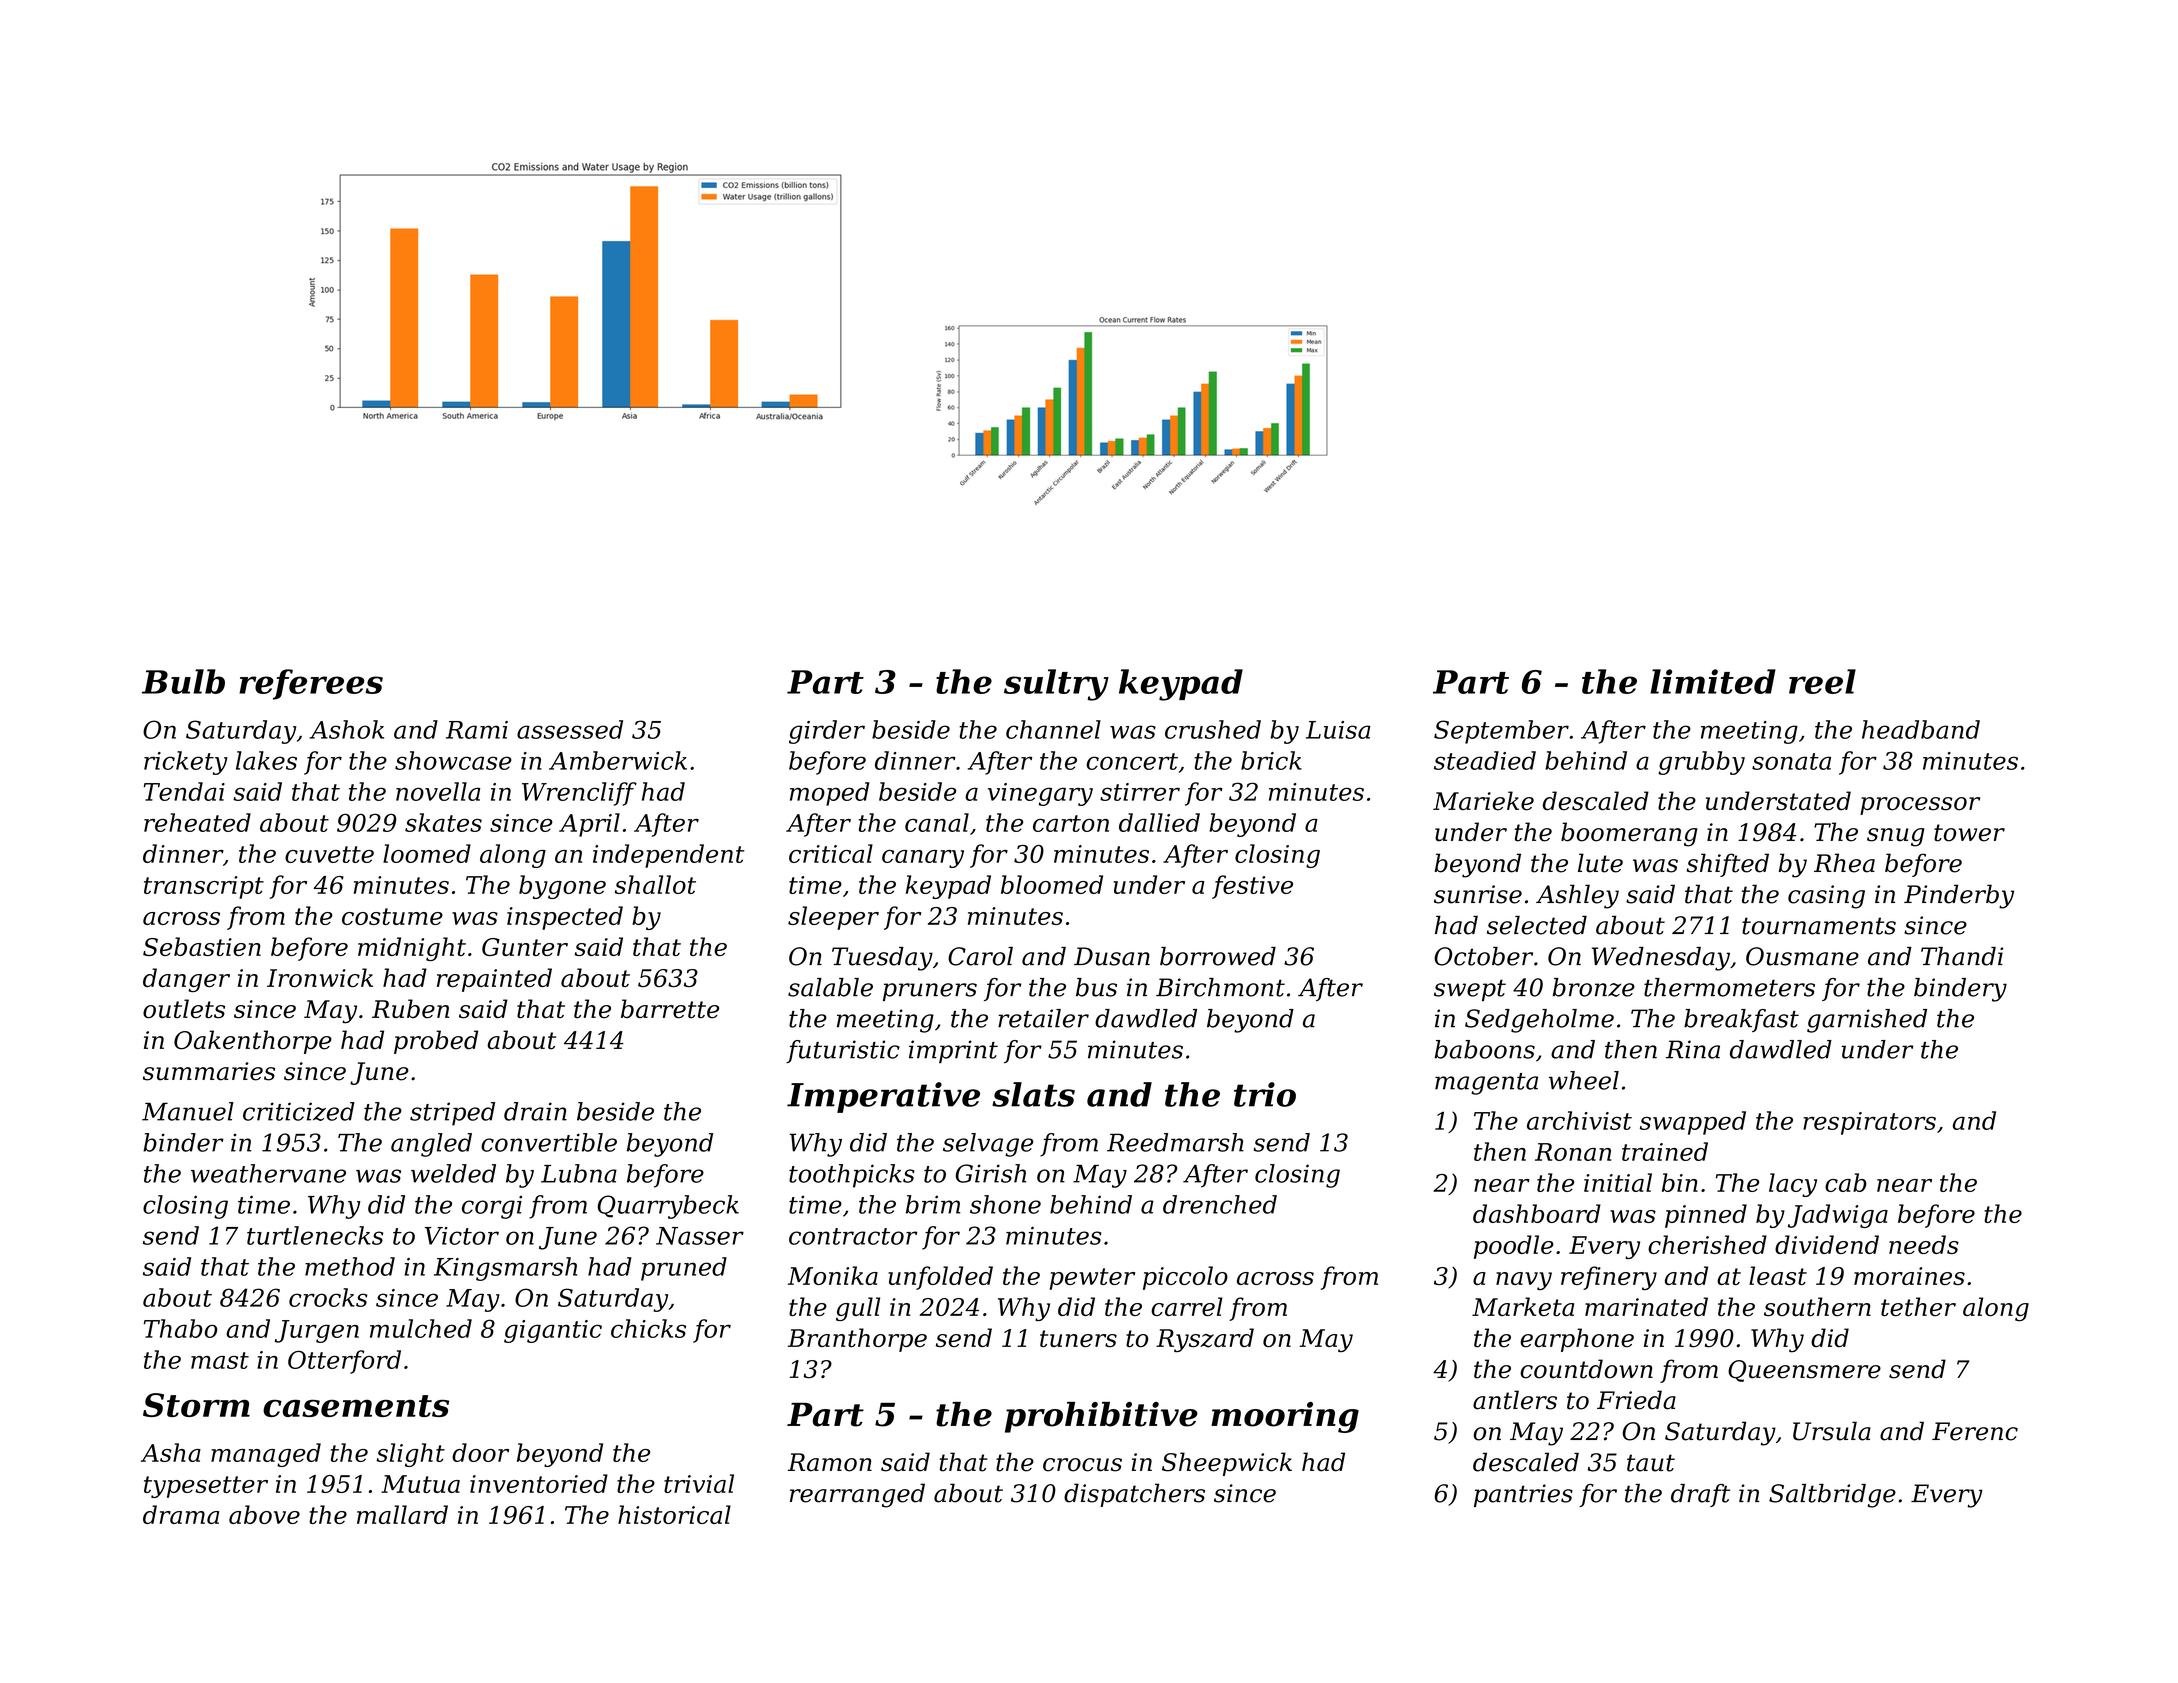  Describe the element at coordinates (1832, 1496) in the screenshot. I see `Saltbridge` at that location.
